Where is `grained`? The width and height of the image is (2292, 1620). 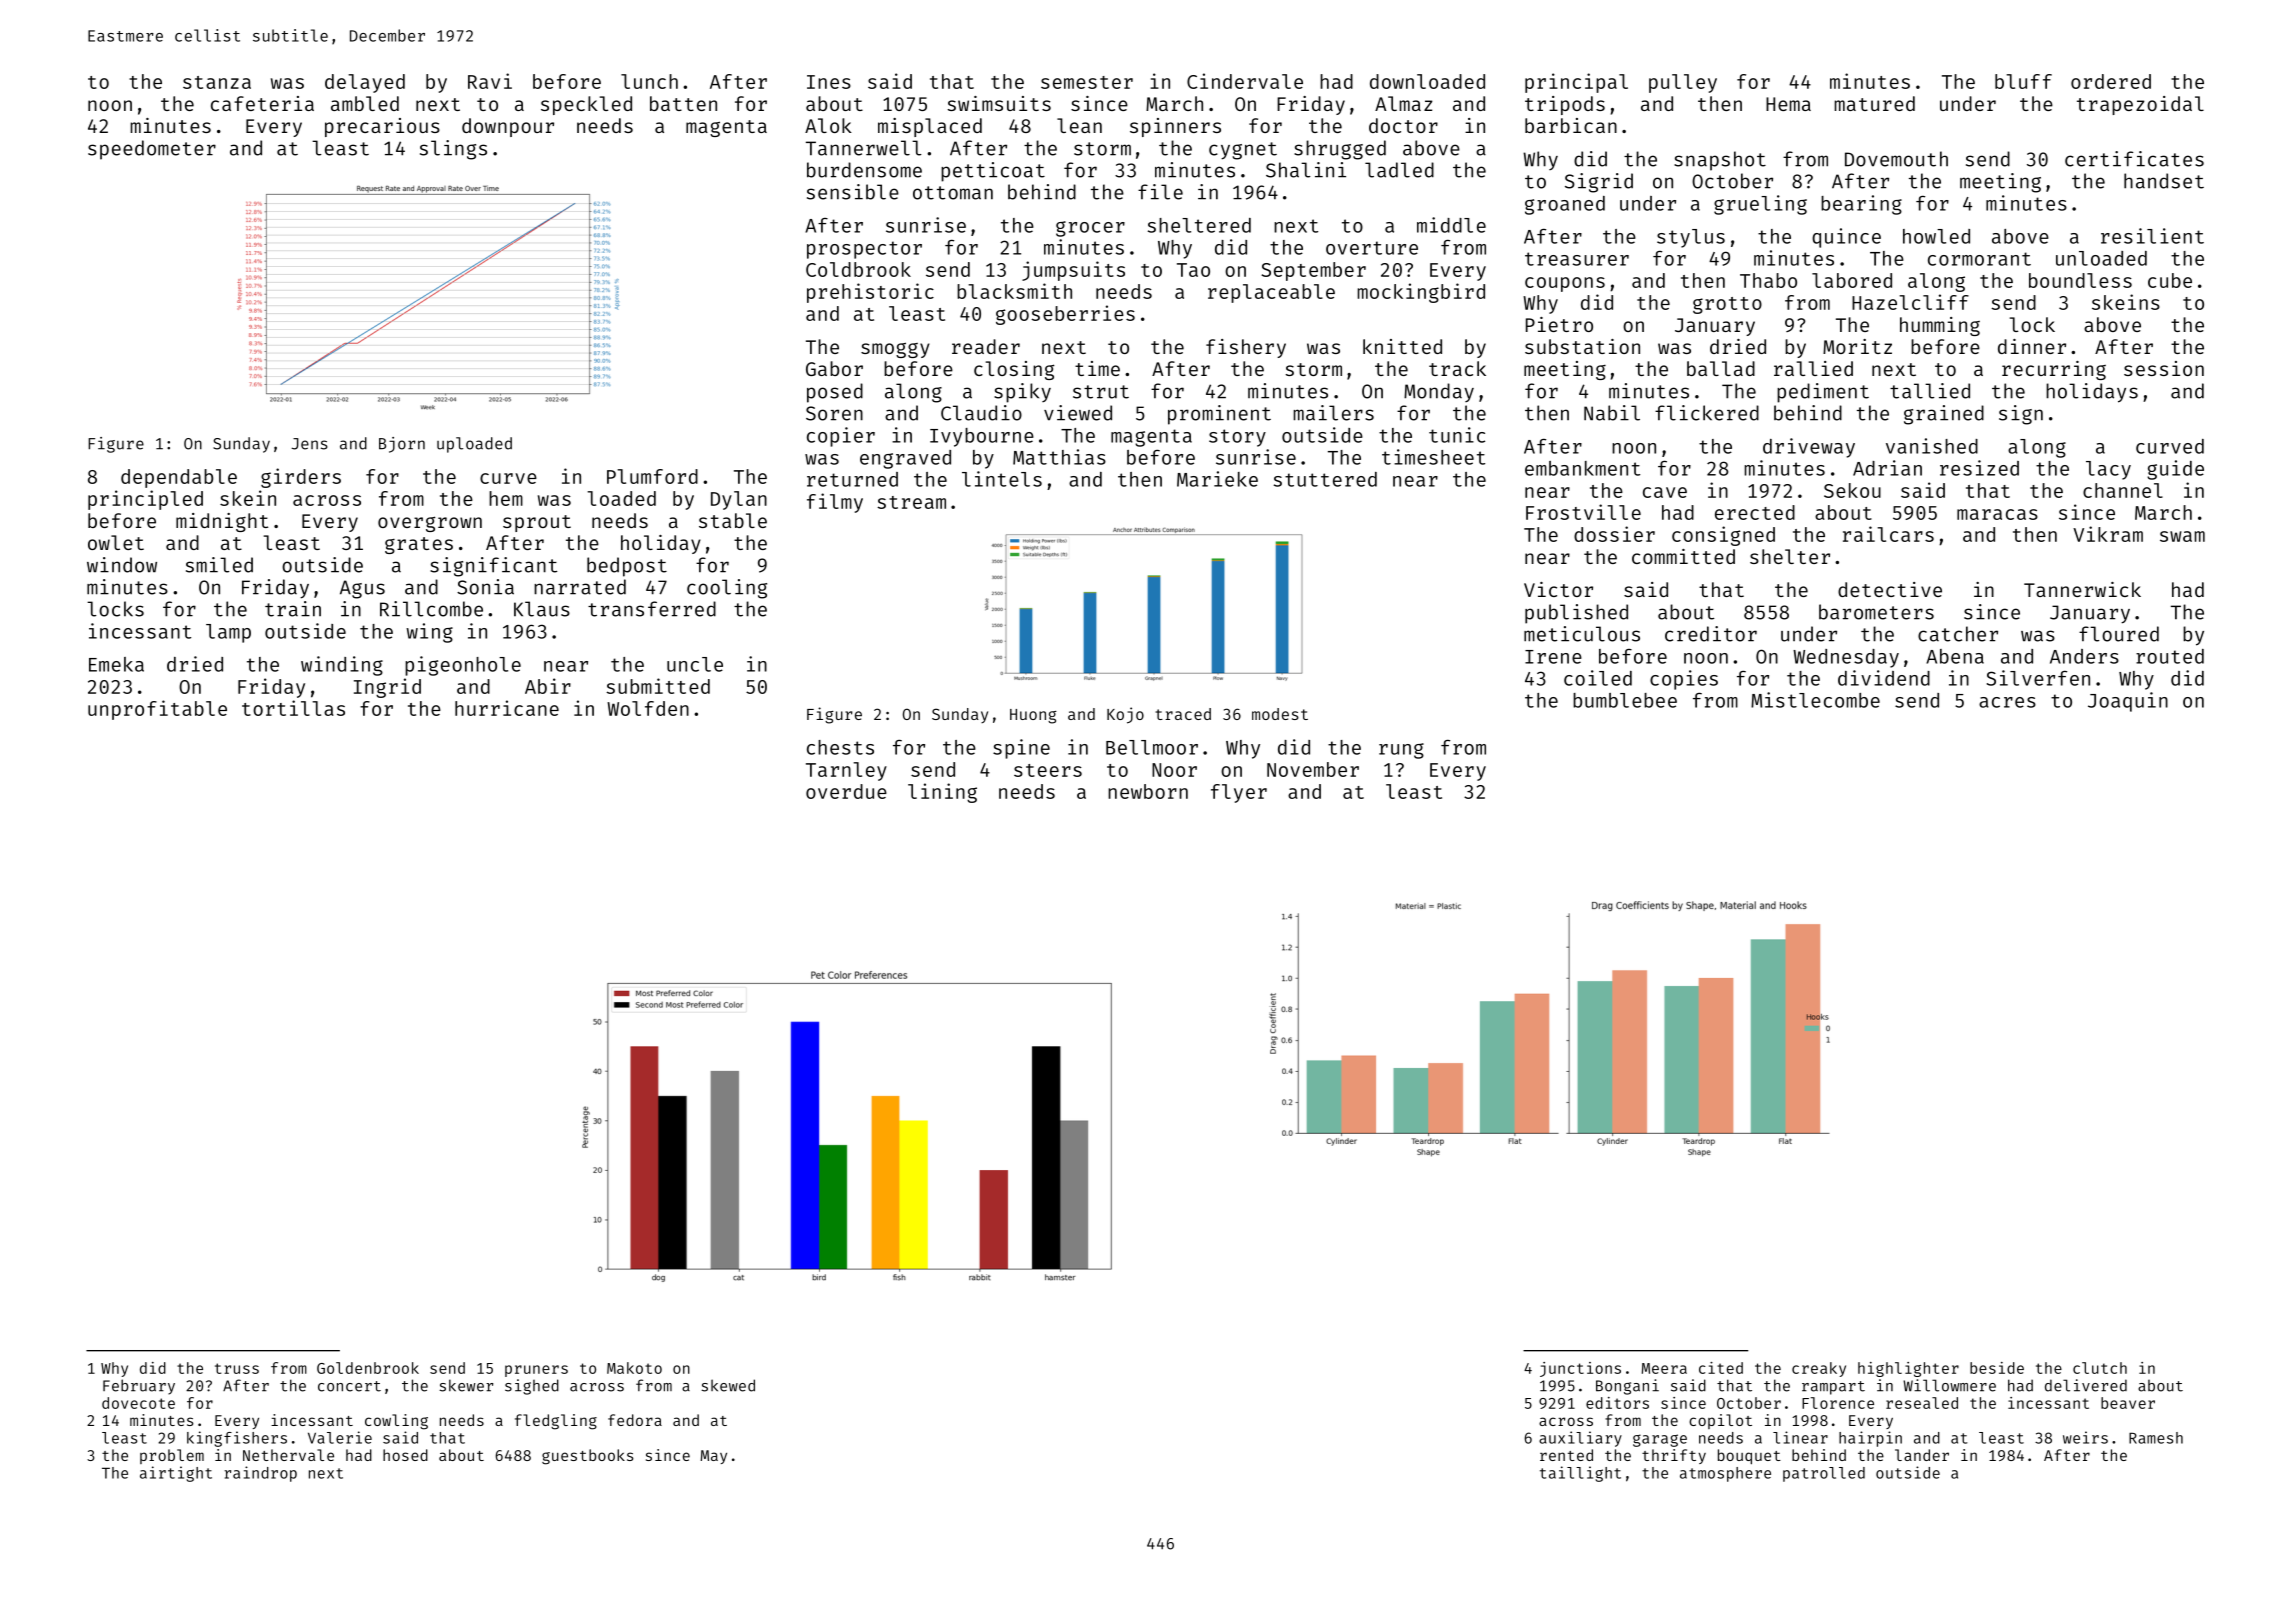
grained is located at coordinates (1944, 415).
